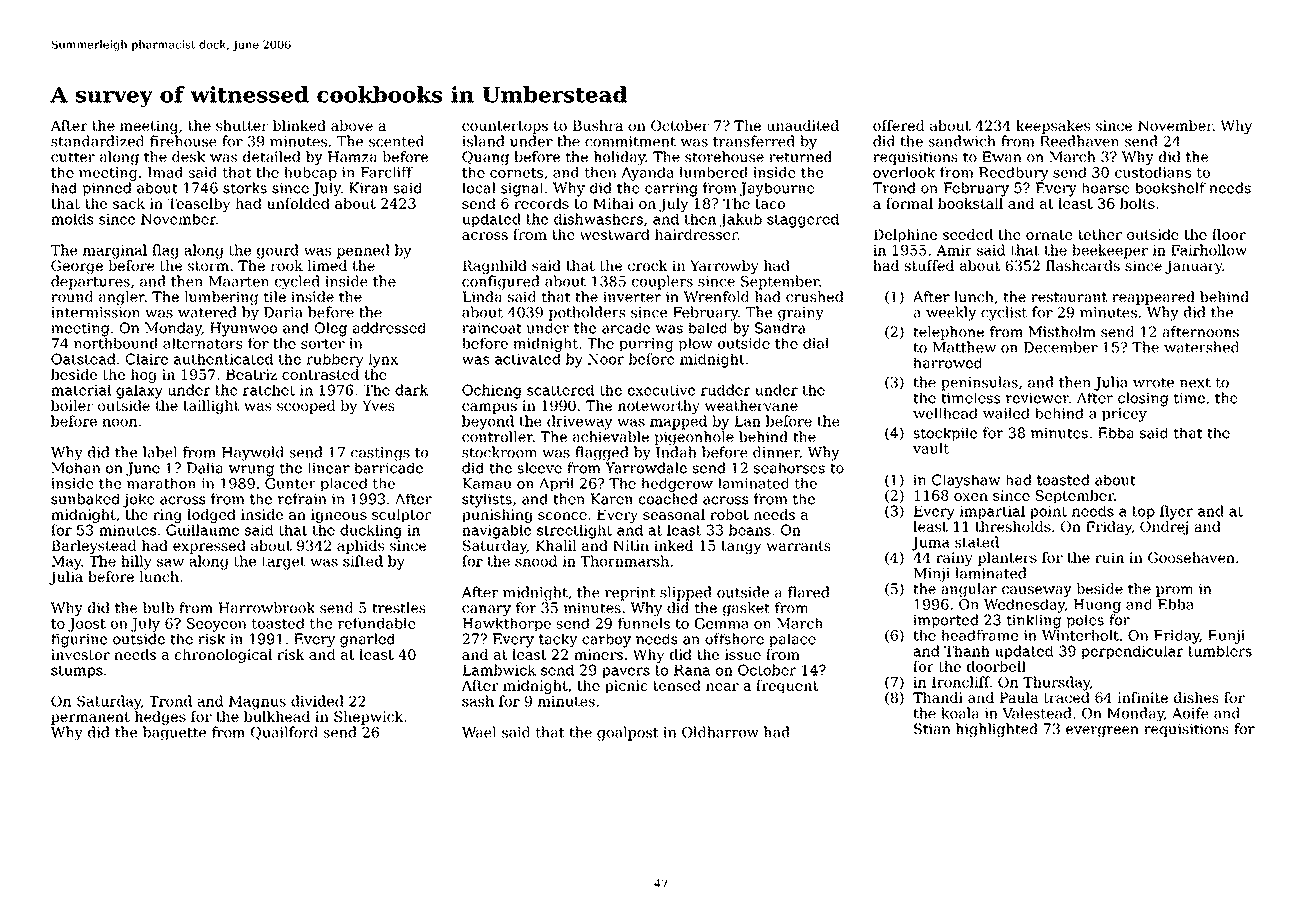 This screenshot has height=924, width=1308. I want to click on Bushra, so click(598, 125).
